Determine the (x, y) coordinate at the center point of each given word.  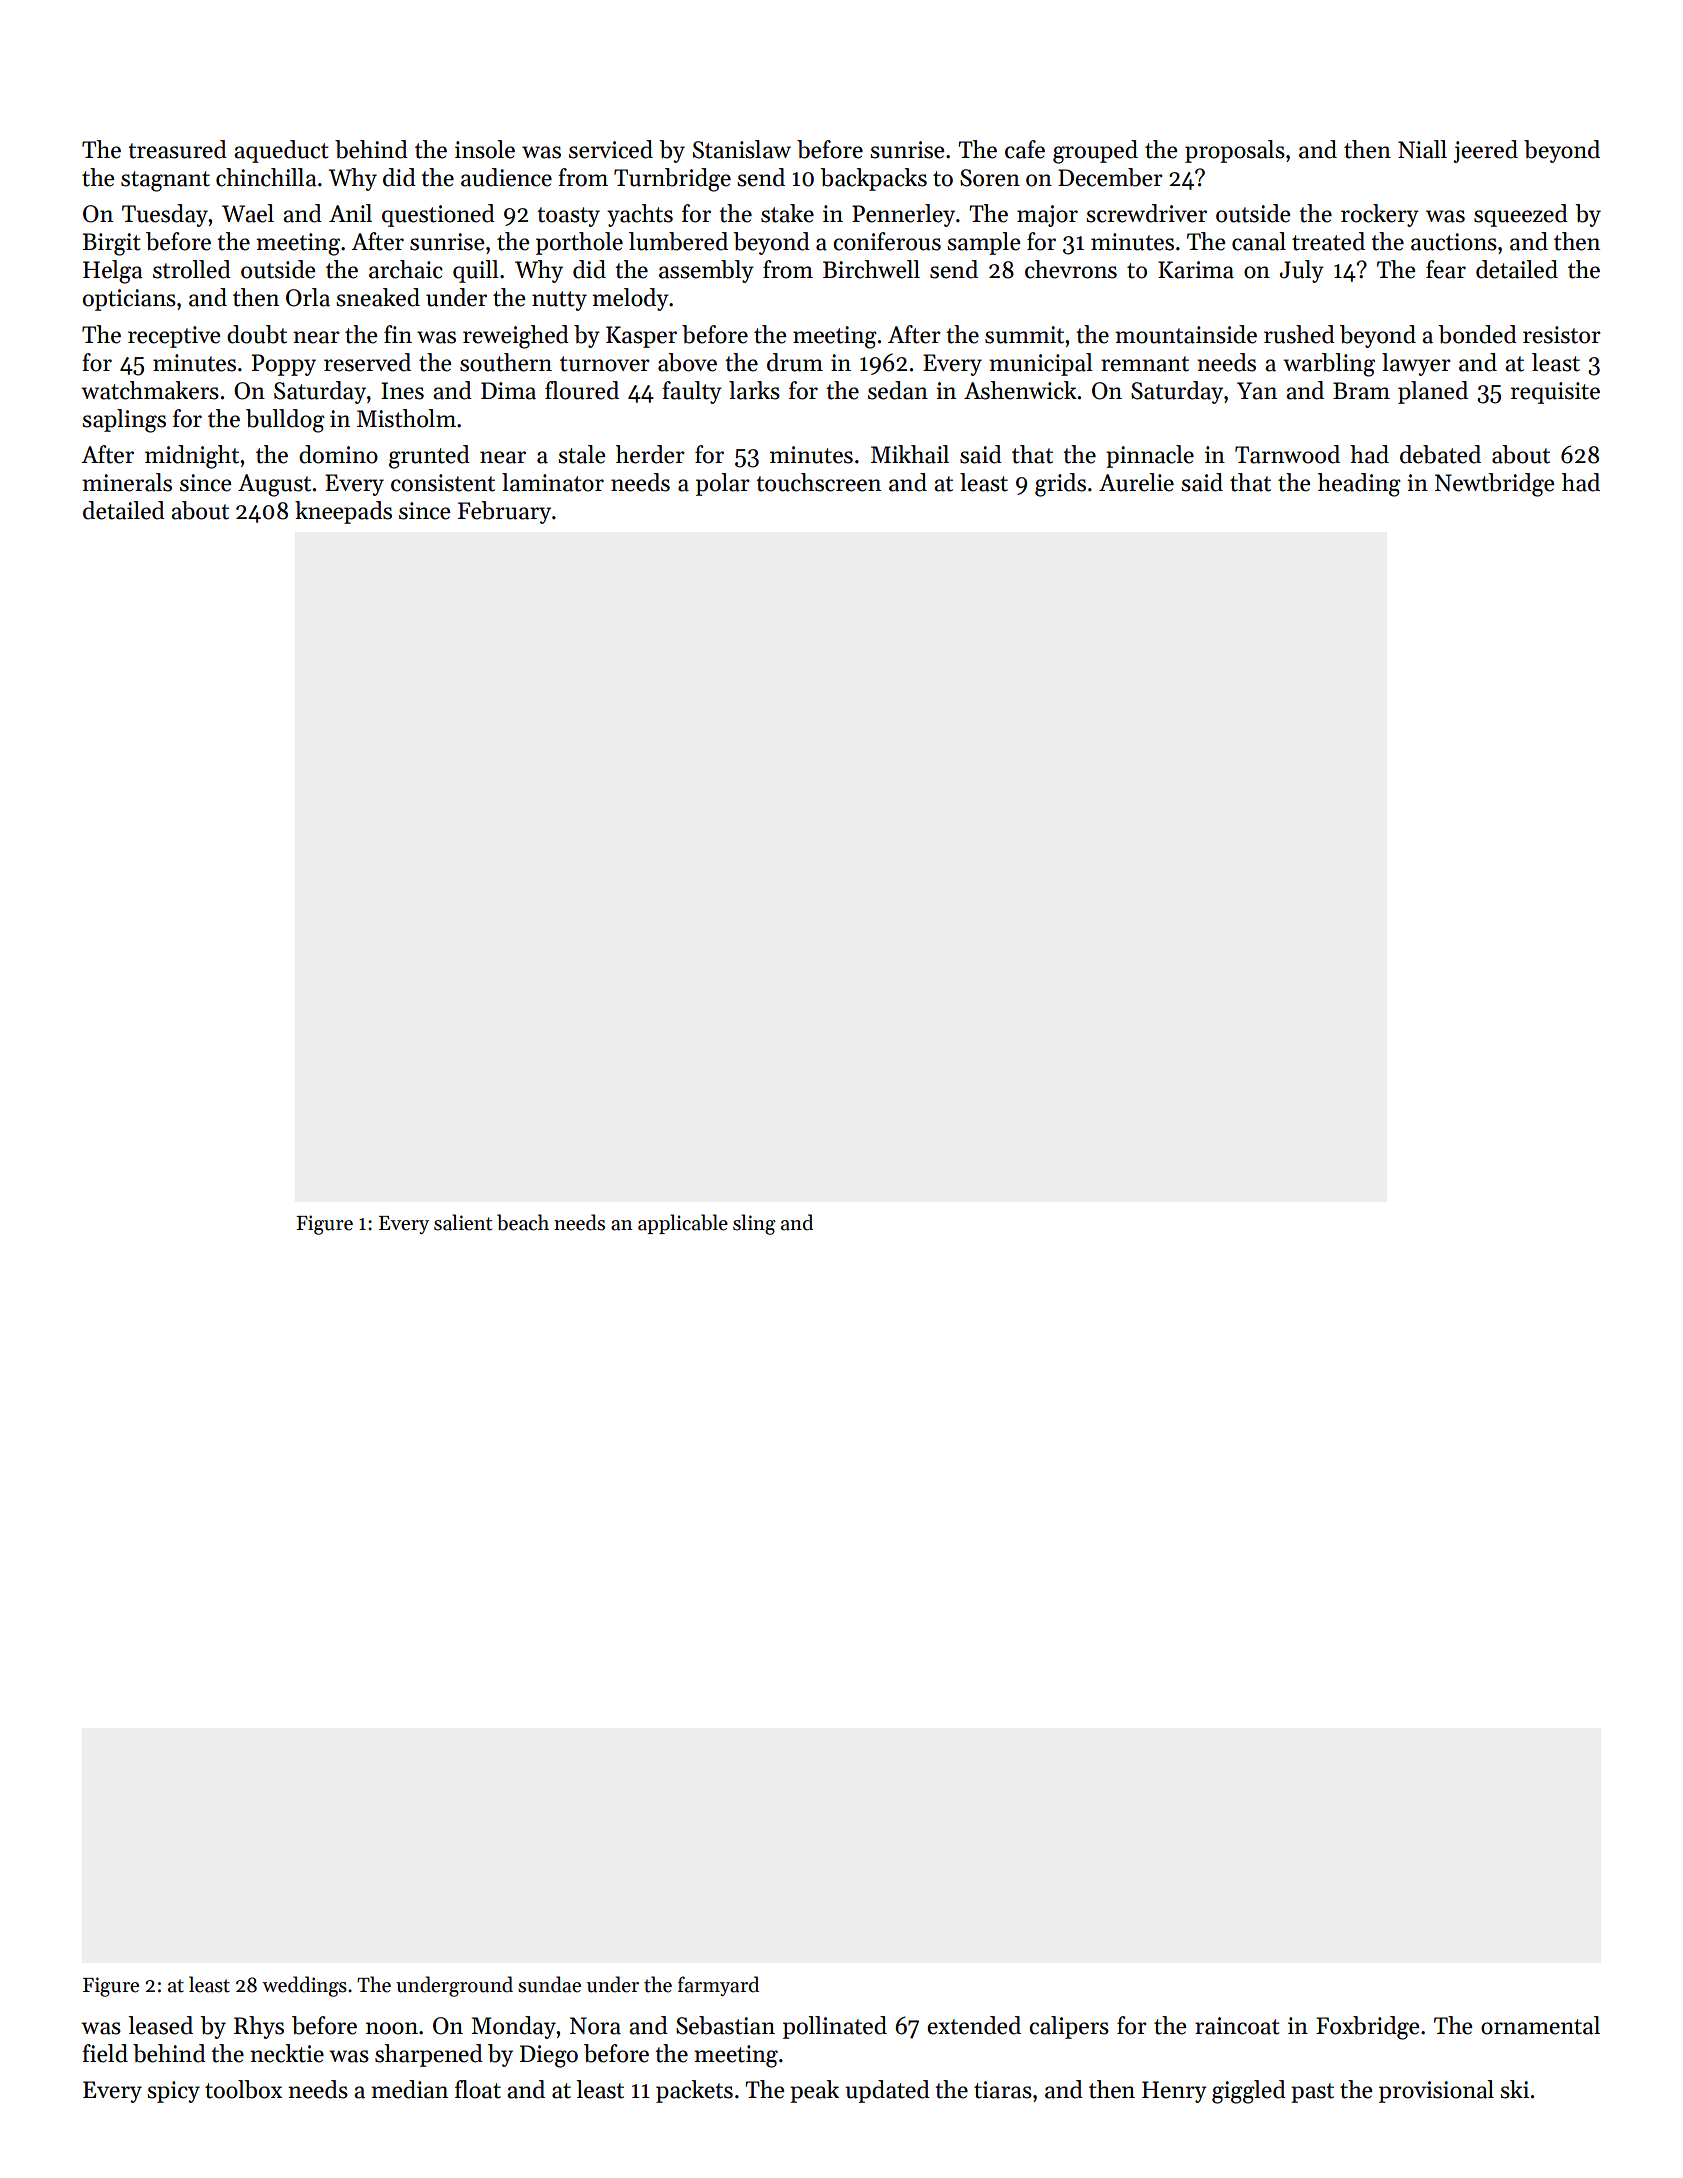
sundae (549, 1984)
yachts (640, 215)
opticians (129, 300)
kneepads (343, 512)
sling (754, 1224)
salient (463, 1222)
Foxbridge (1367, 2028)
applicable (683, 1224)
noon (392, 2028)
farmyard (718, 1986)
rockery (1380, 215)
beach (523, 1222)
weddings (304, 1986)
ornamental (1540, 2025)
